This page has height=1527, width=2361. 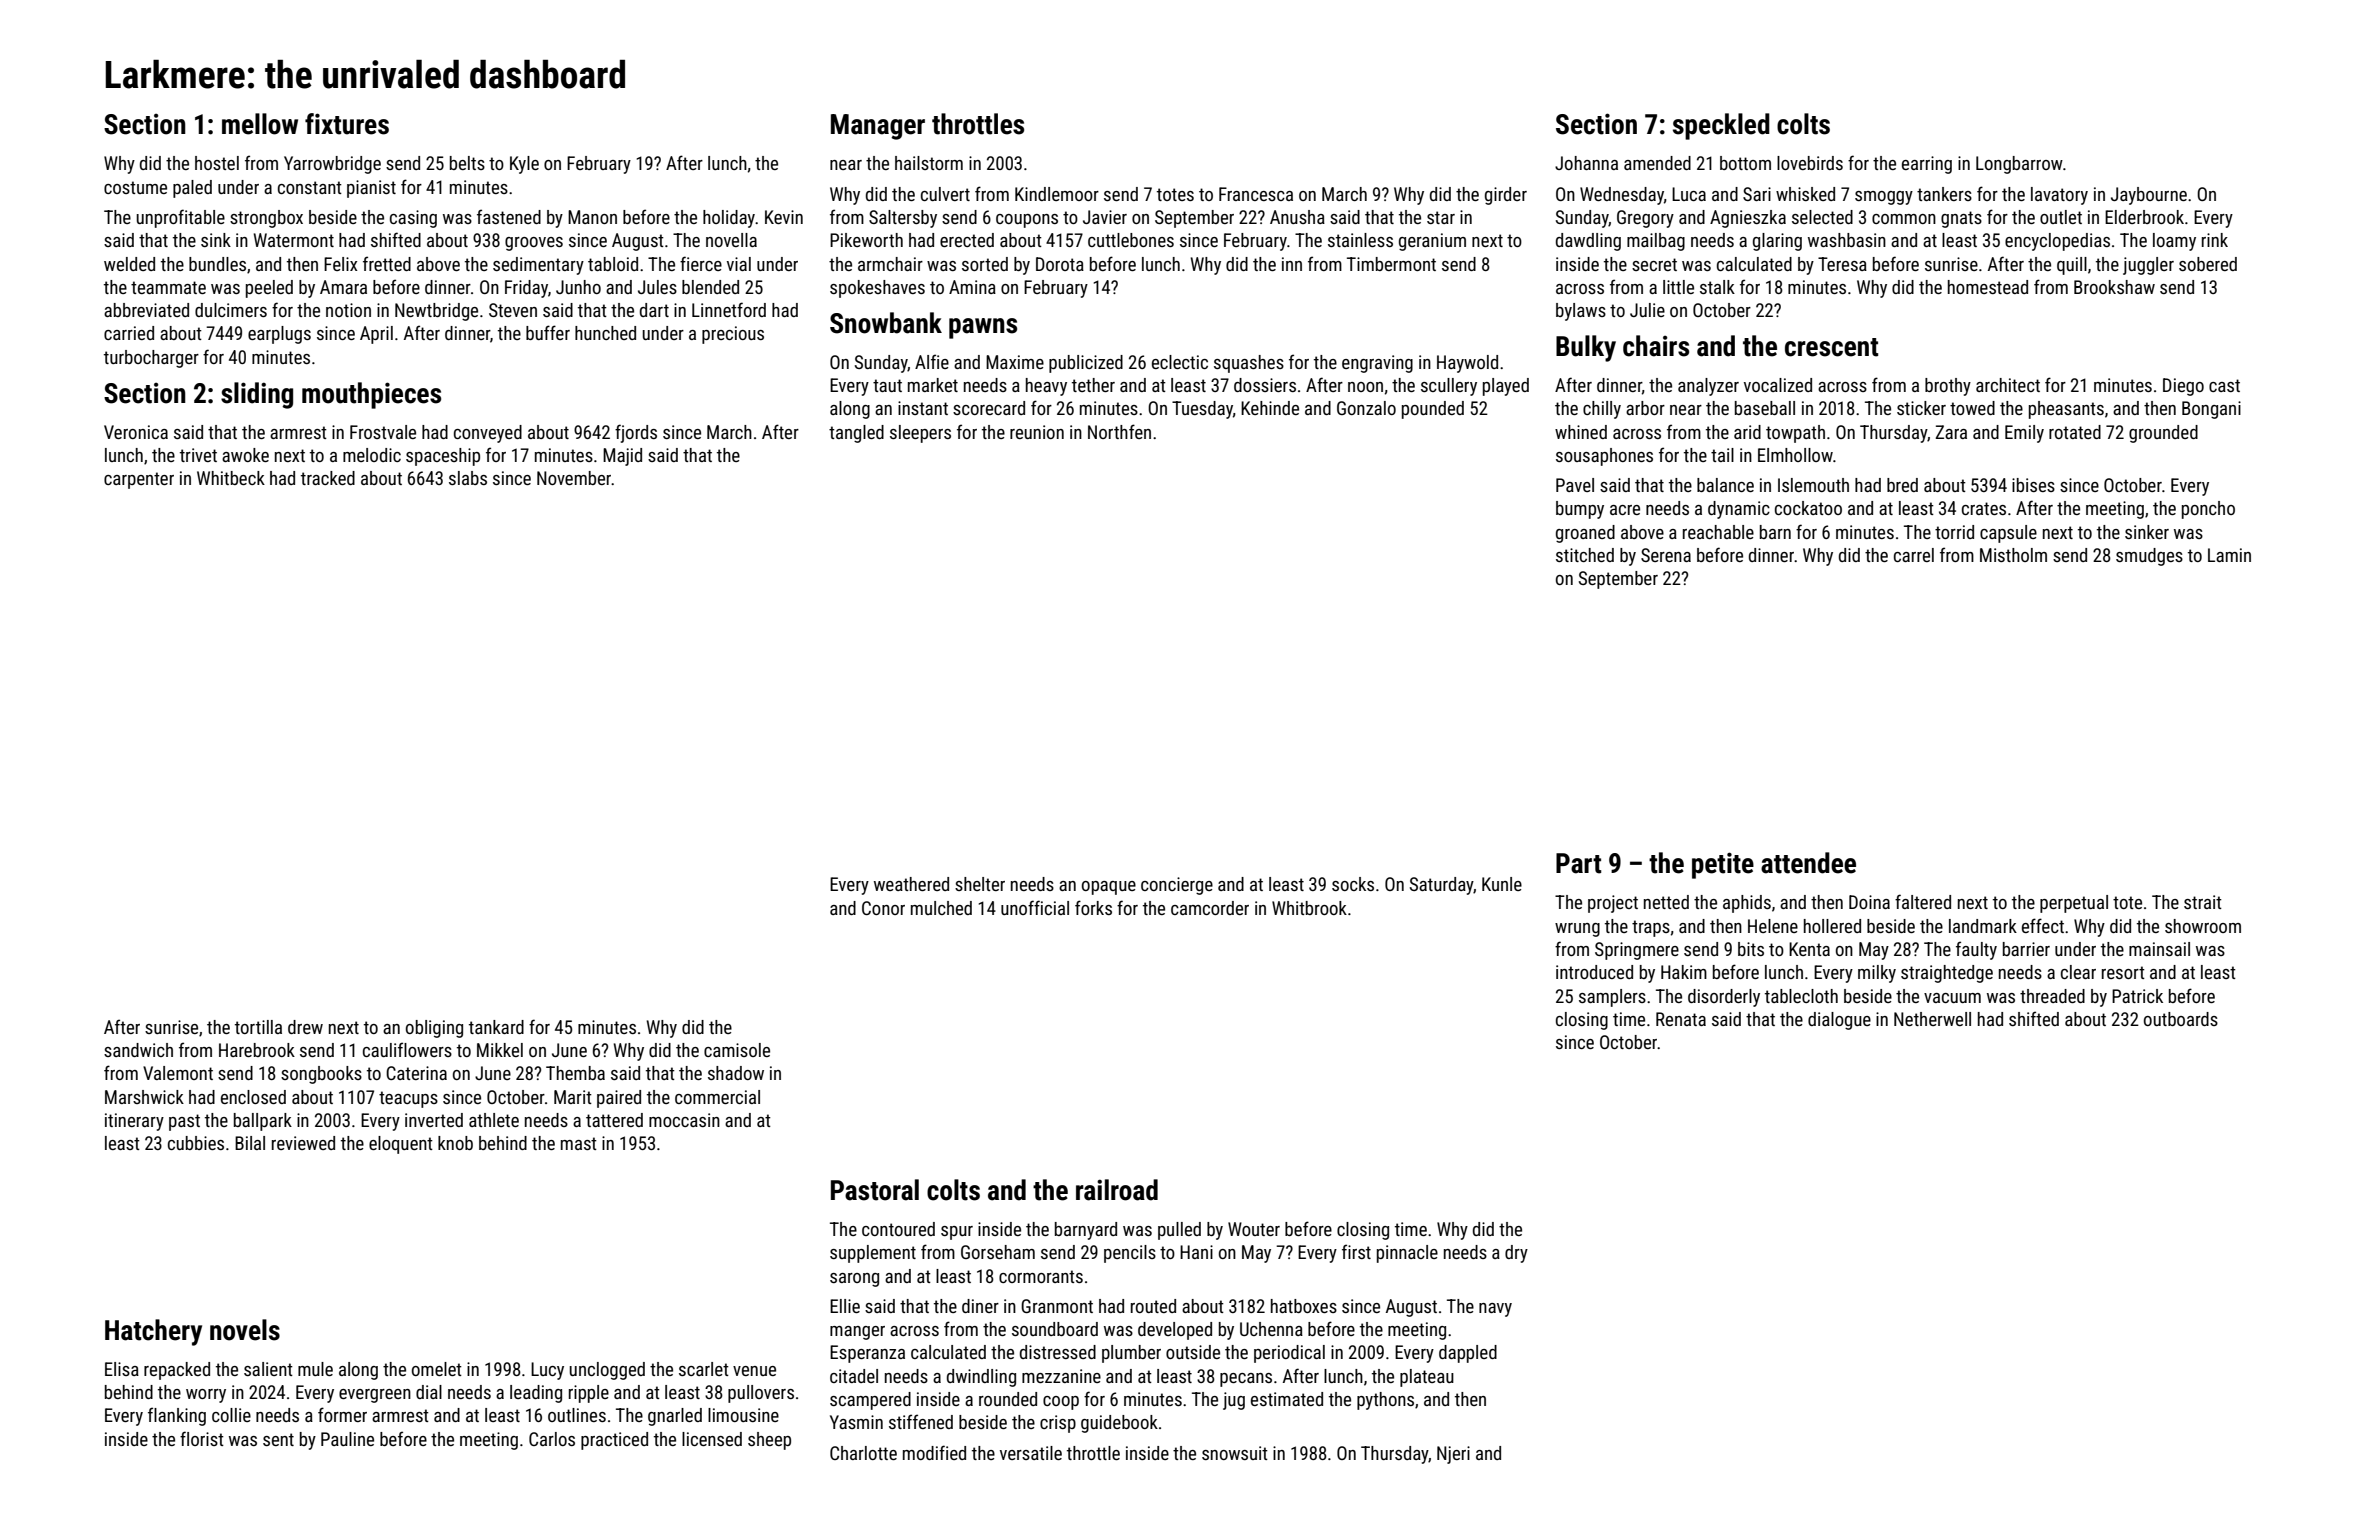 I want to click on speckled, so click(x=1721, y=126).
